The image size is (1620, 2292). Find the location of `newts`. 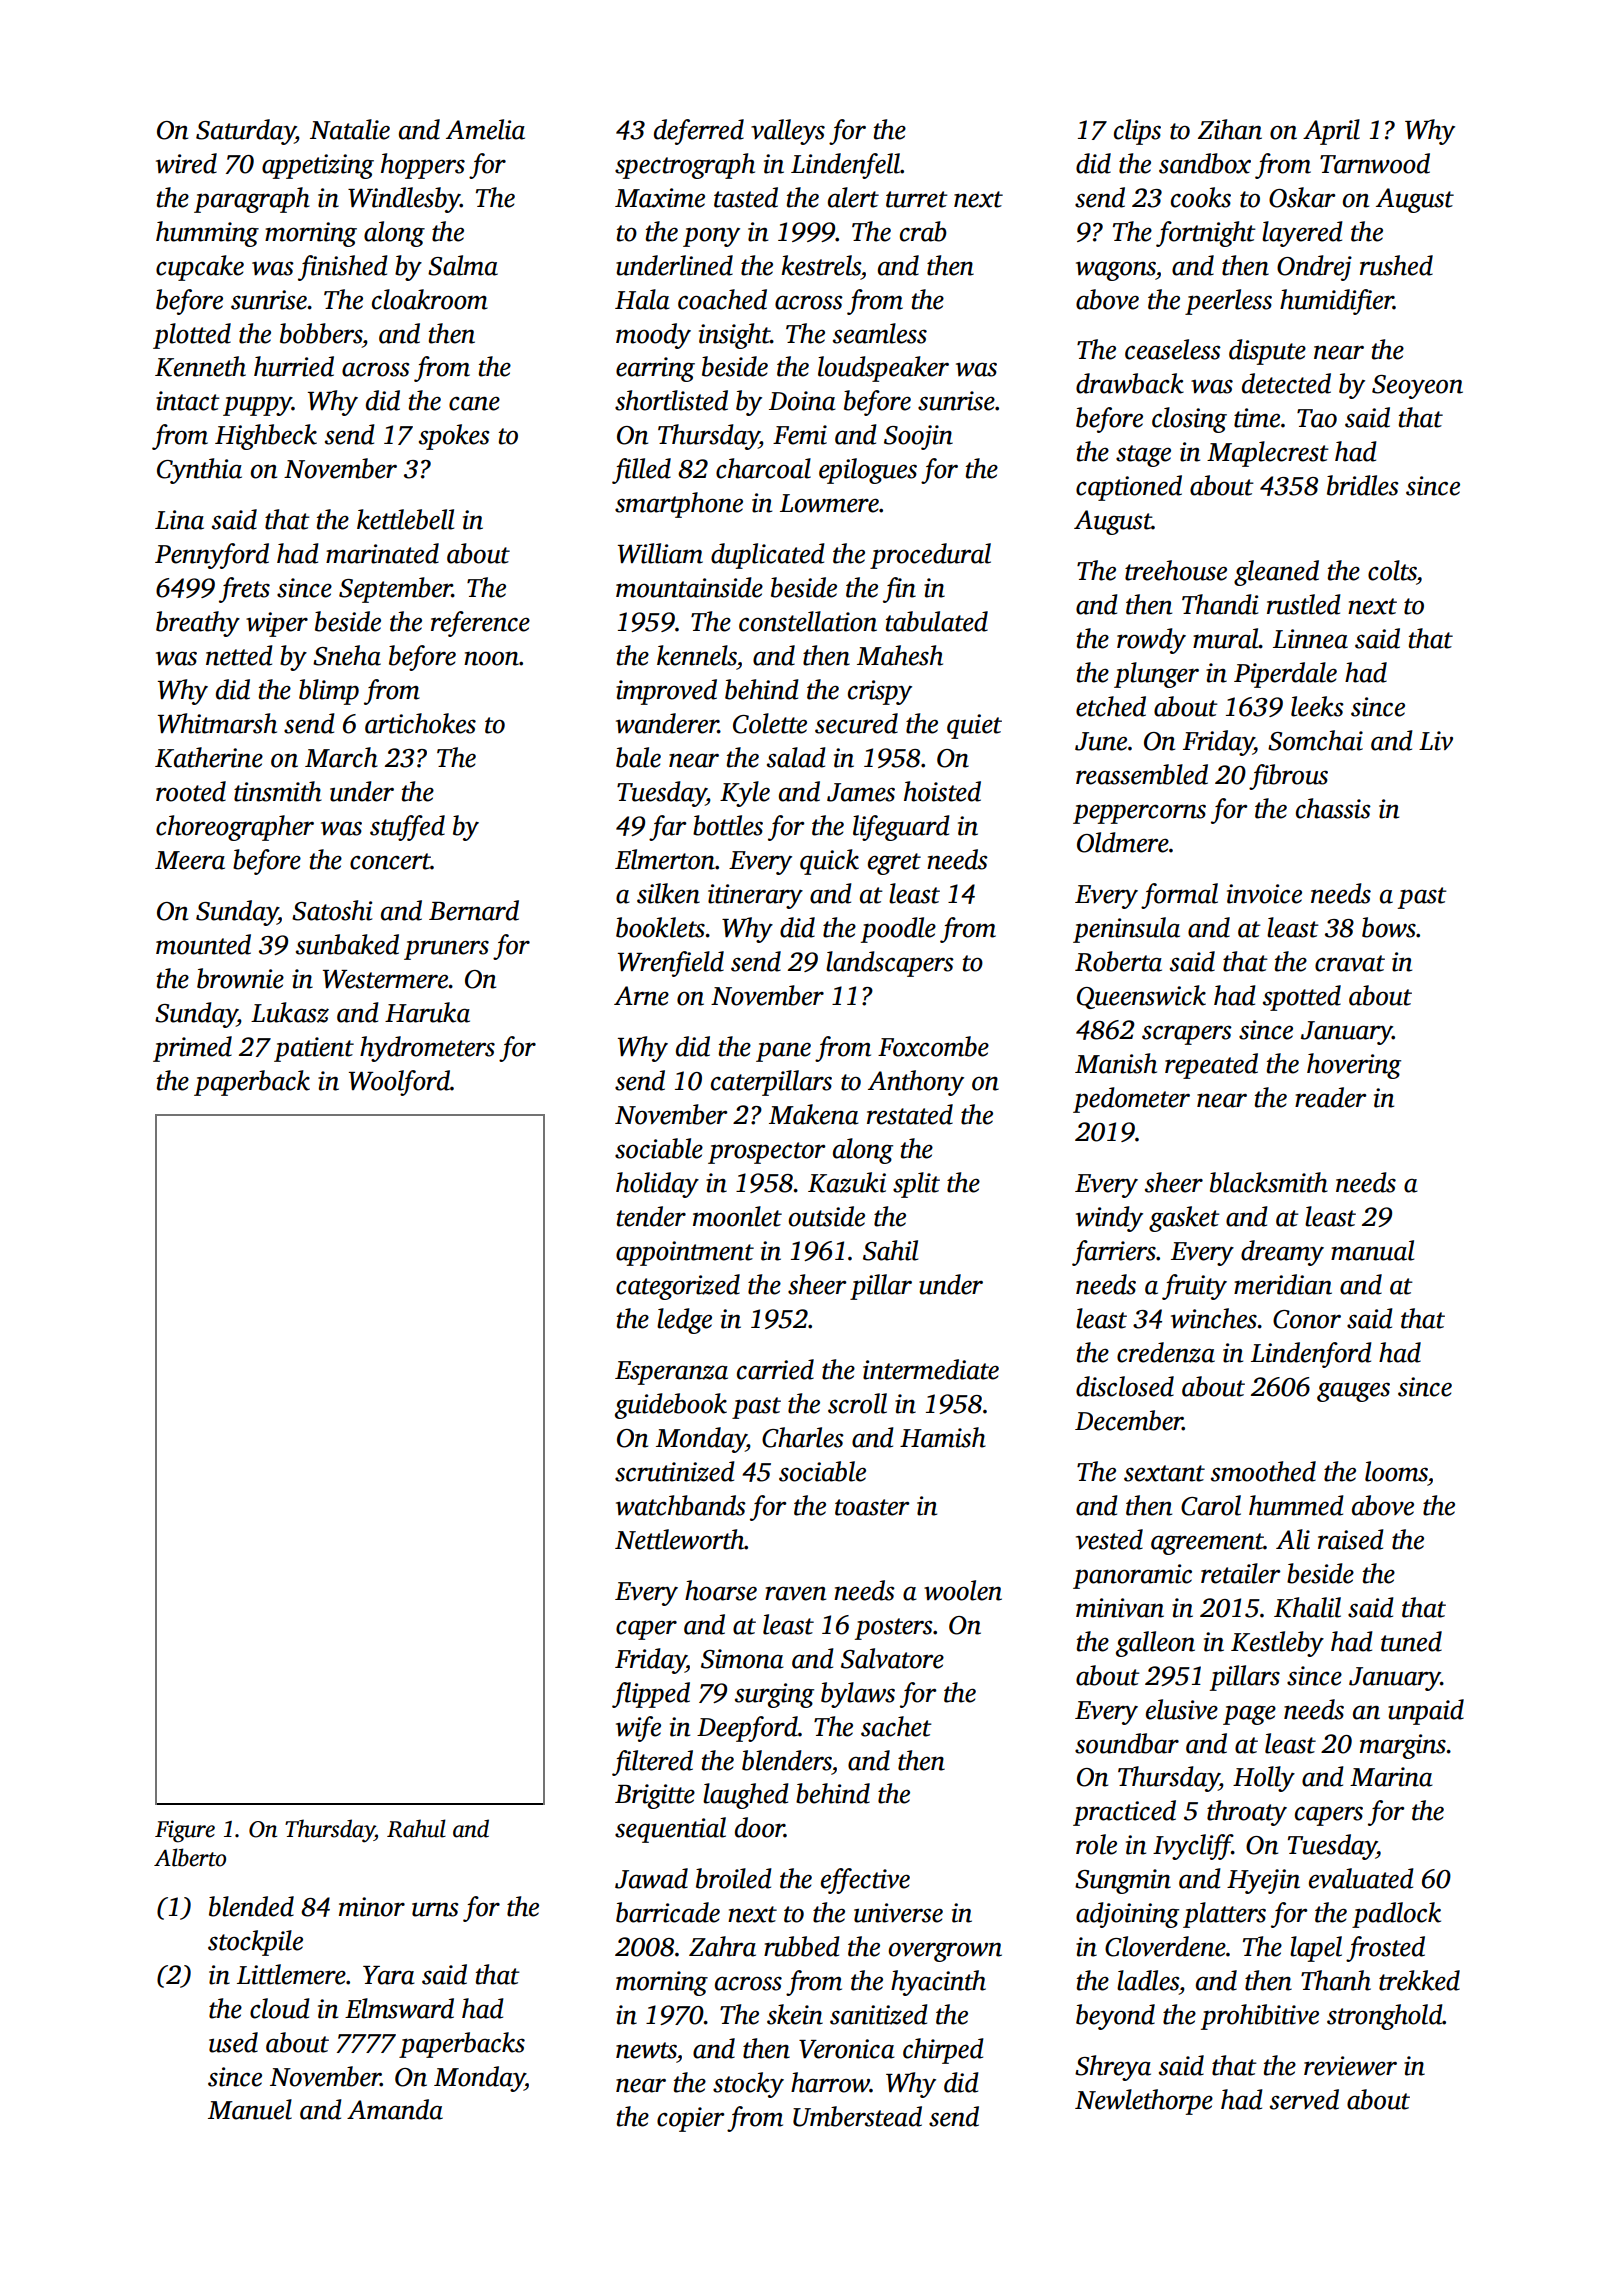

newts is located at coordinates (646, 2050).
